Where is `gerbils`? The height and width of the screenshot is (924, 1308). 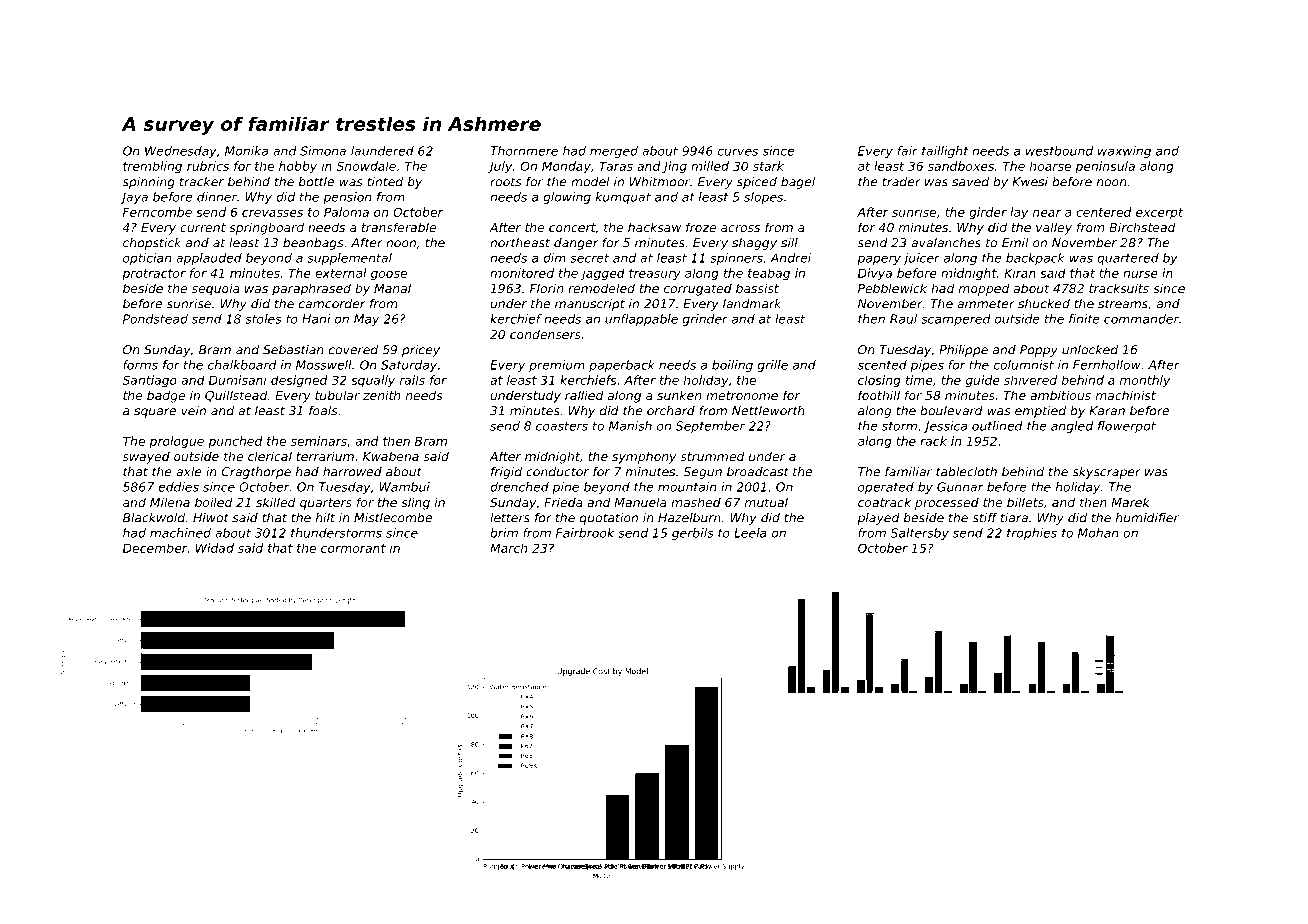
gerbils is located at coordinates (693, 534).
